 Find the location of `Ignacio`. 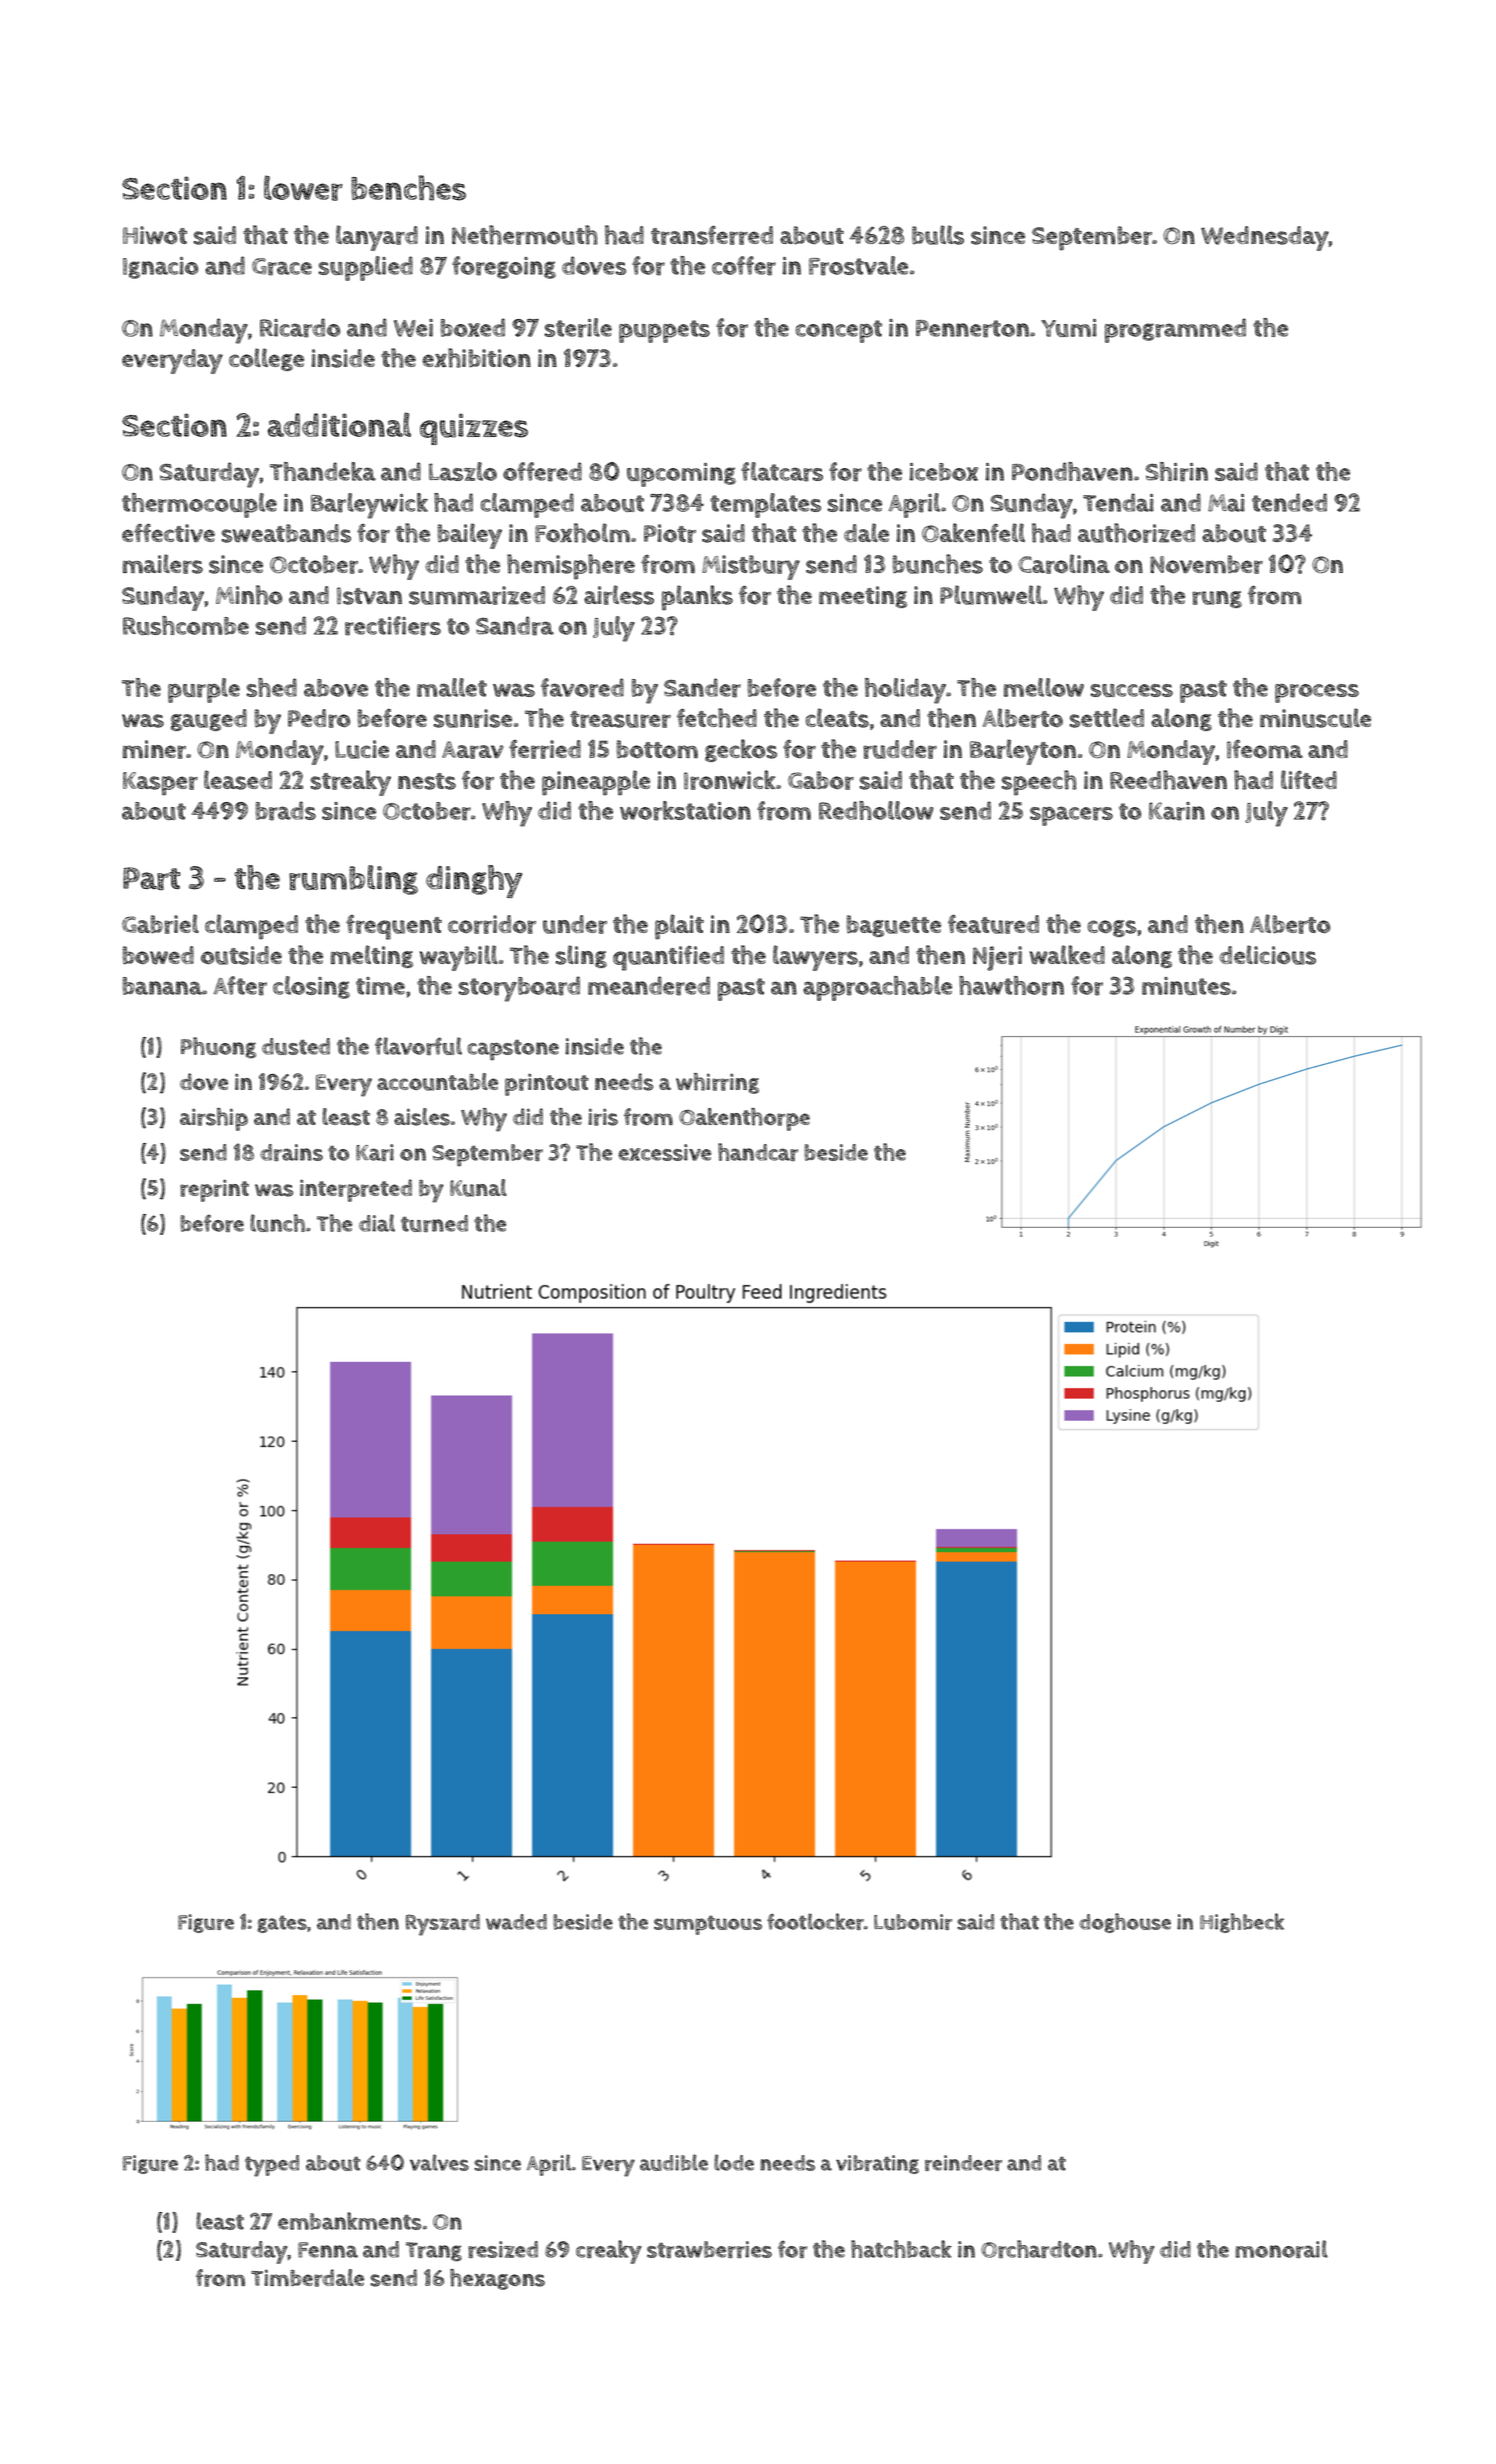

Ignacio is located at coordinates (160, 268).
